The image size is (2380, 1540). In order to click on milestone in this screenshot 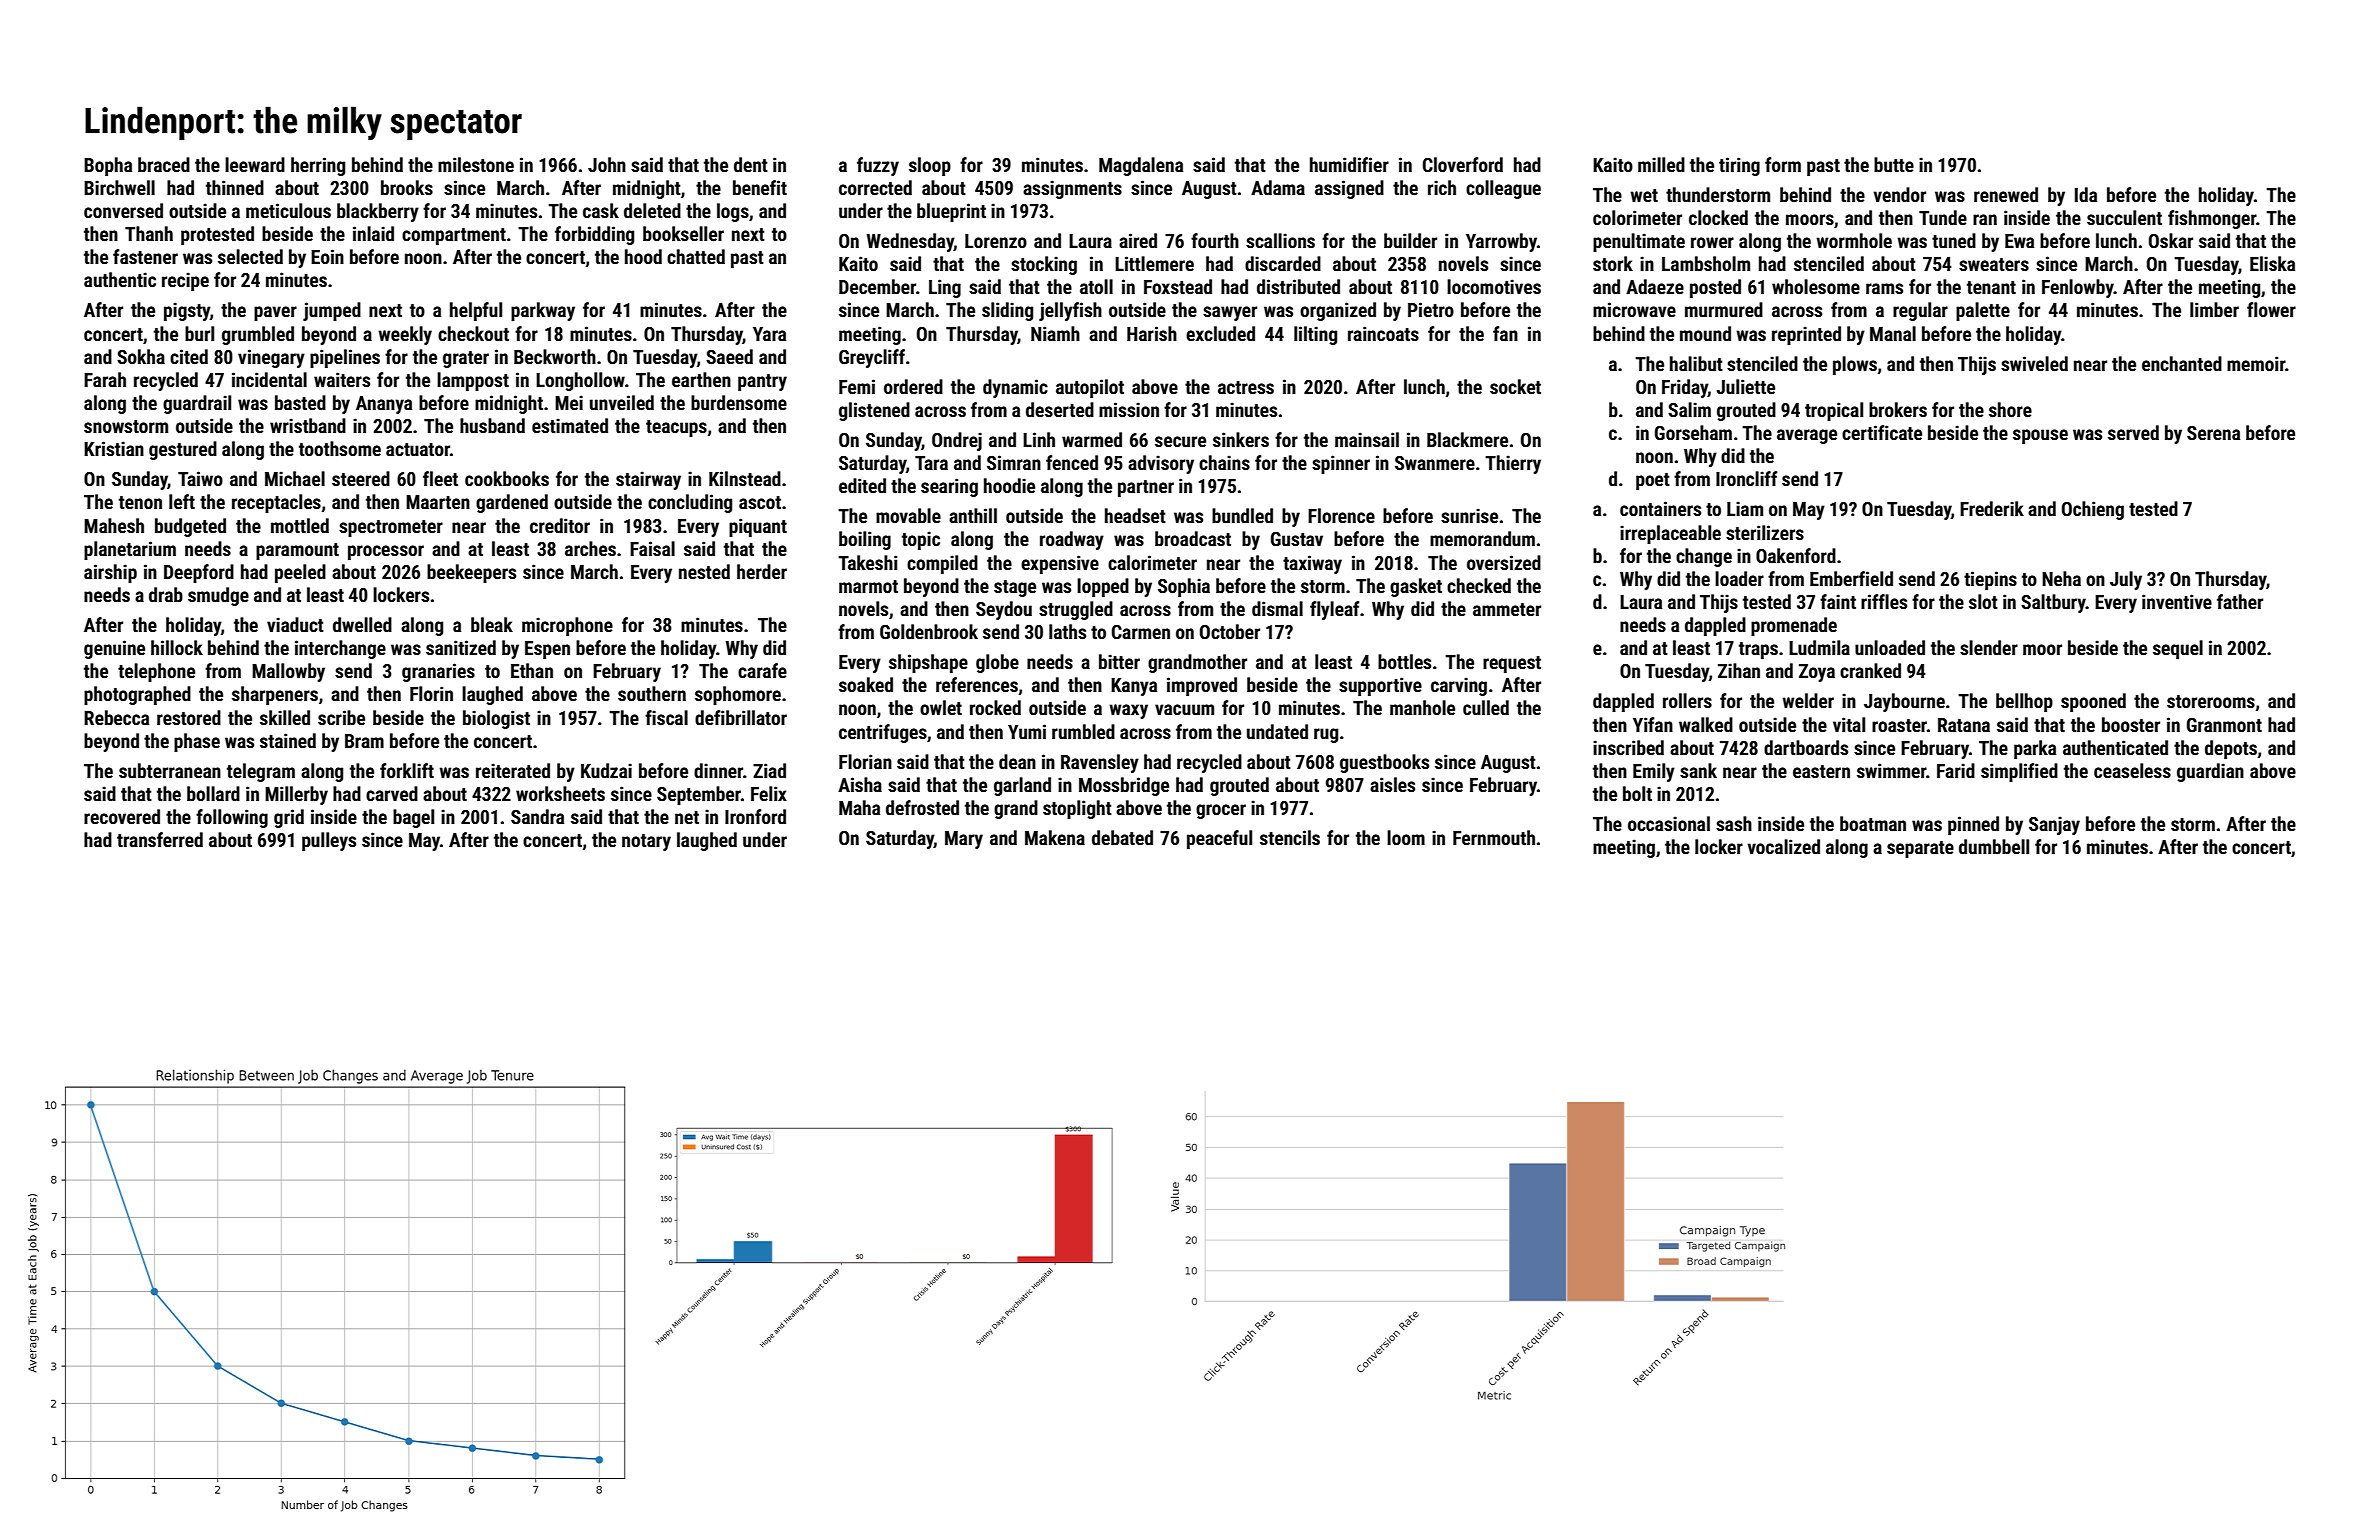, I will do `click(476, 164)`.
